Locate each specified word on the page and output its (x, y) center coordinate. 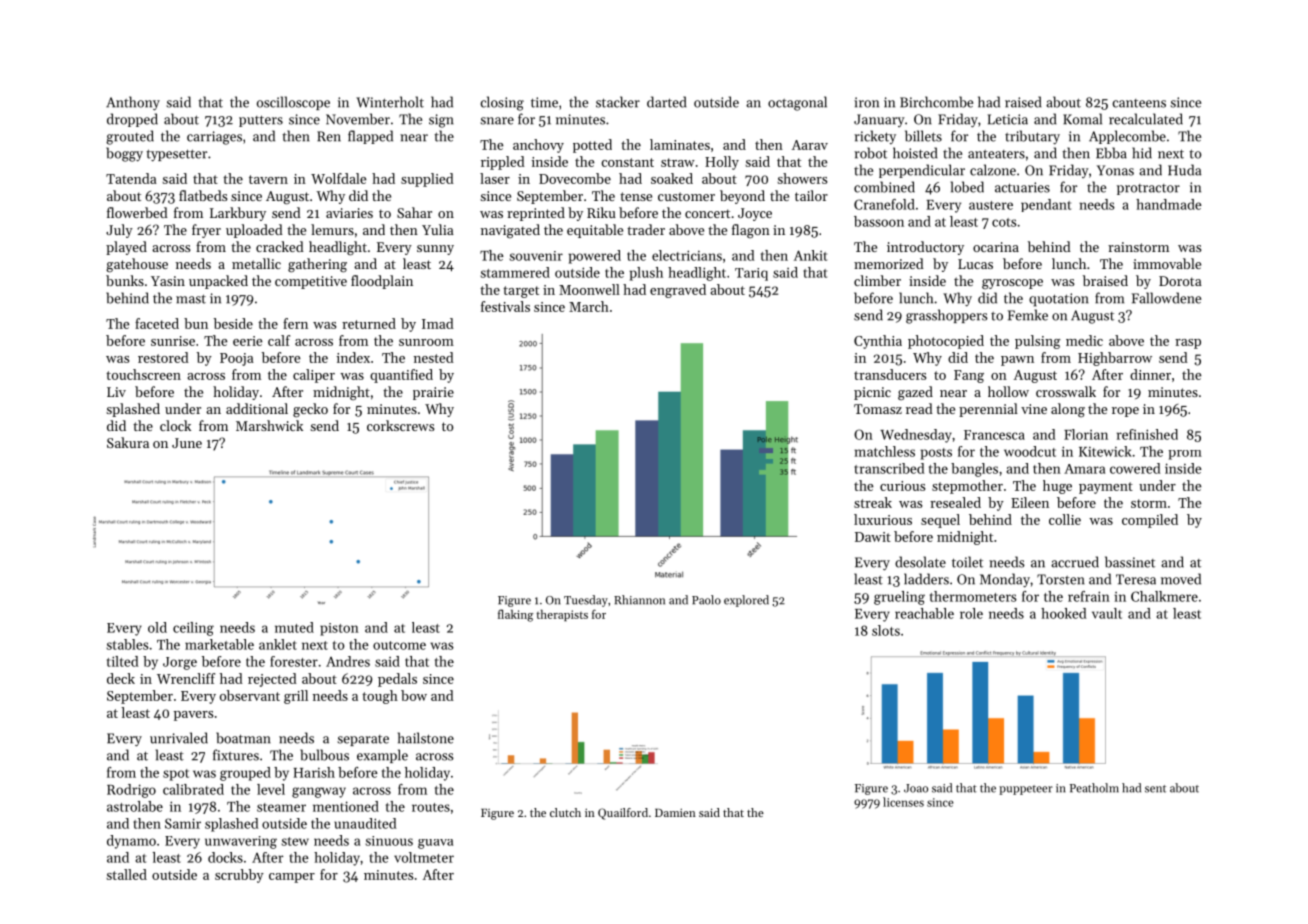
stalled (127, 874)
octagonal (797, 103)
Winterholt (390, 102)
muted (294, 627)
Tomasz (878, 409)
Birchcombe (936, 102)
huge (1057, 487)
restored (163, 357)
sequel (940, 521)
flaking (515, 615)
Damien (675, 813)
